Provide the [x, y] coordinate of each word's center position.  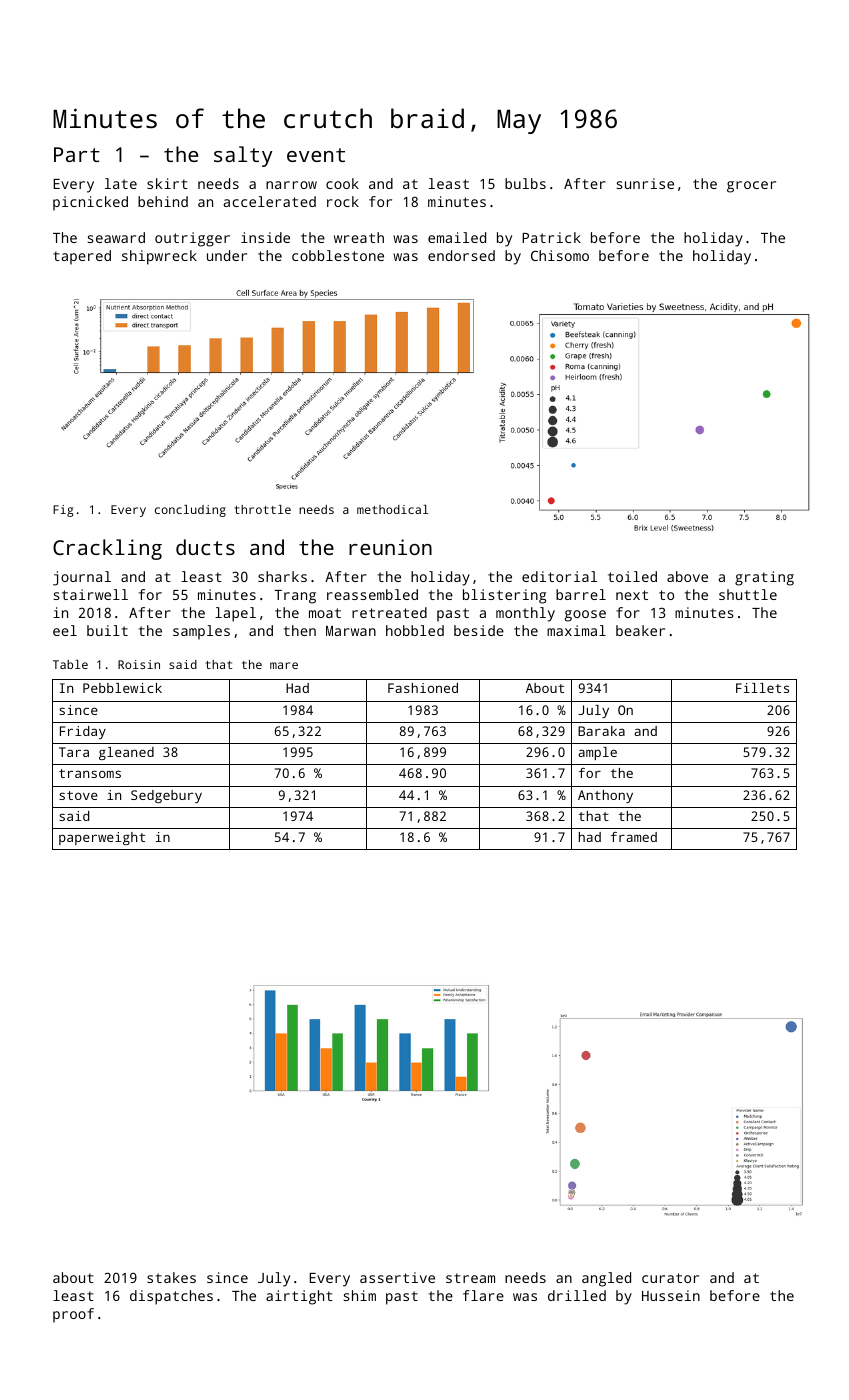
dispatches [171, 1297]
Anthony [605, 796]
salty [243, 156]
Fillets [762, 688]
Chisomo [560, 255]
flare [483, 1295]
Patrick [551, 237]
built [107, 630]
